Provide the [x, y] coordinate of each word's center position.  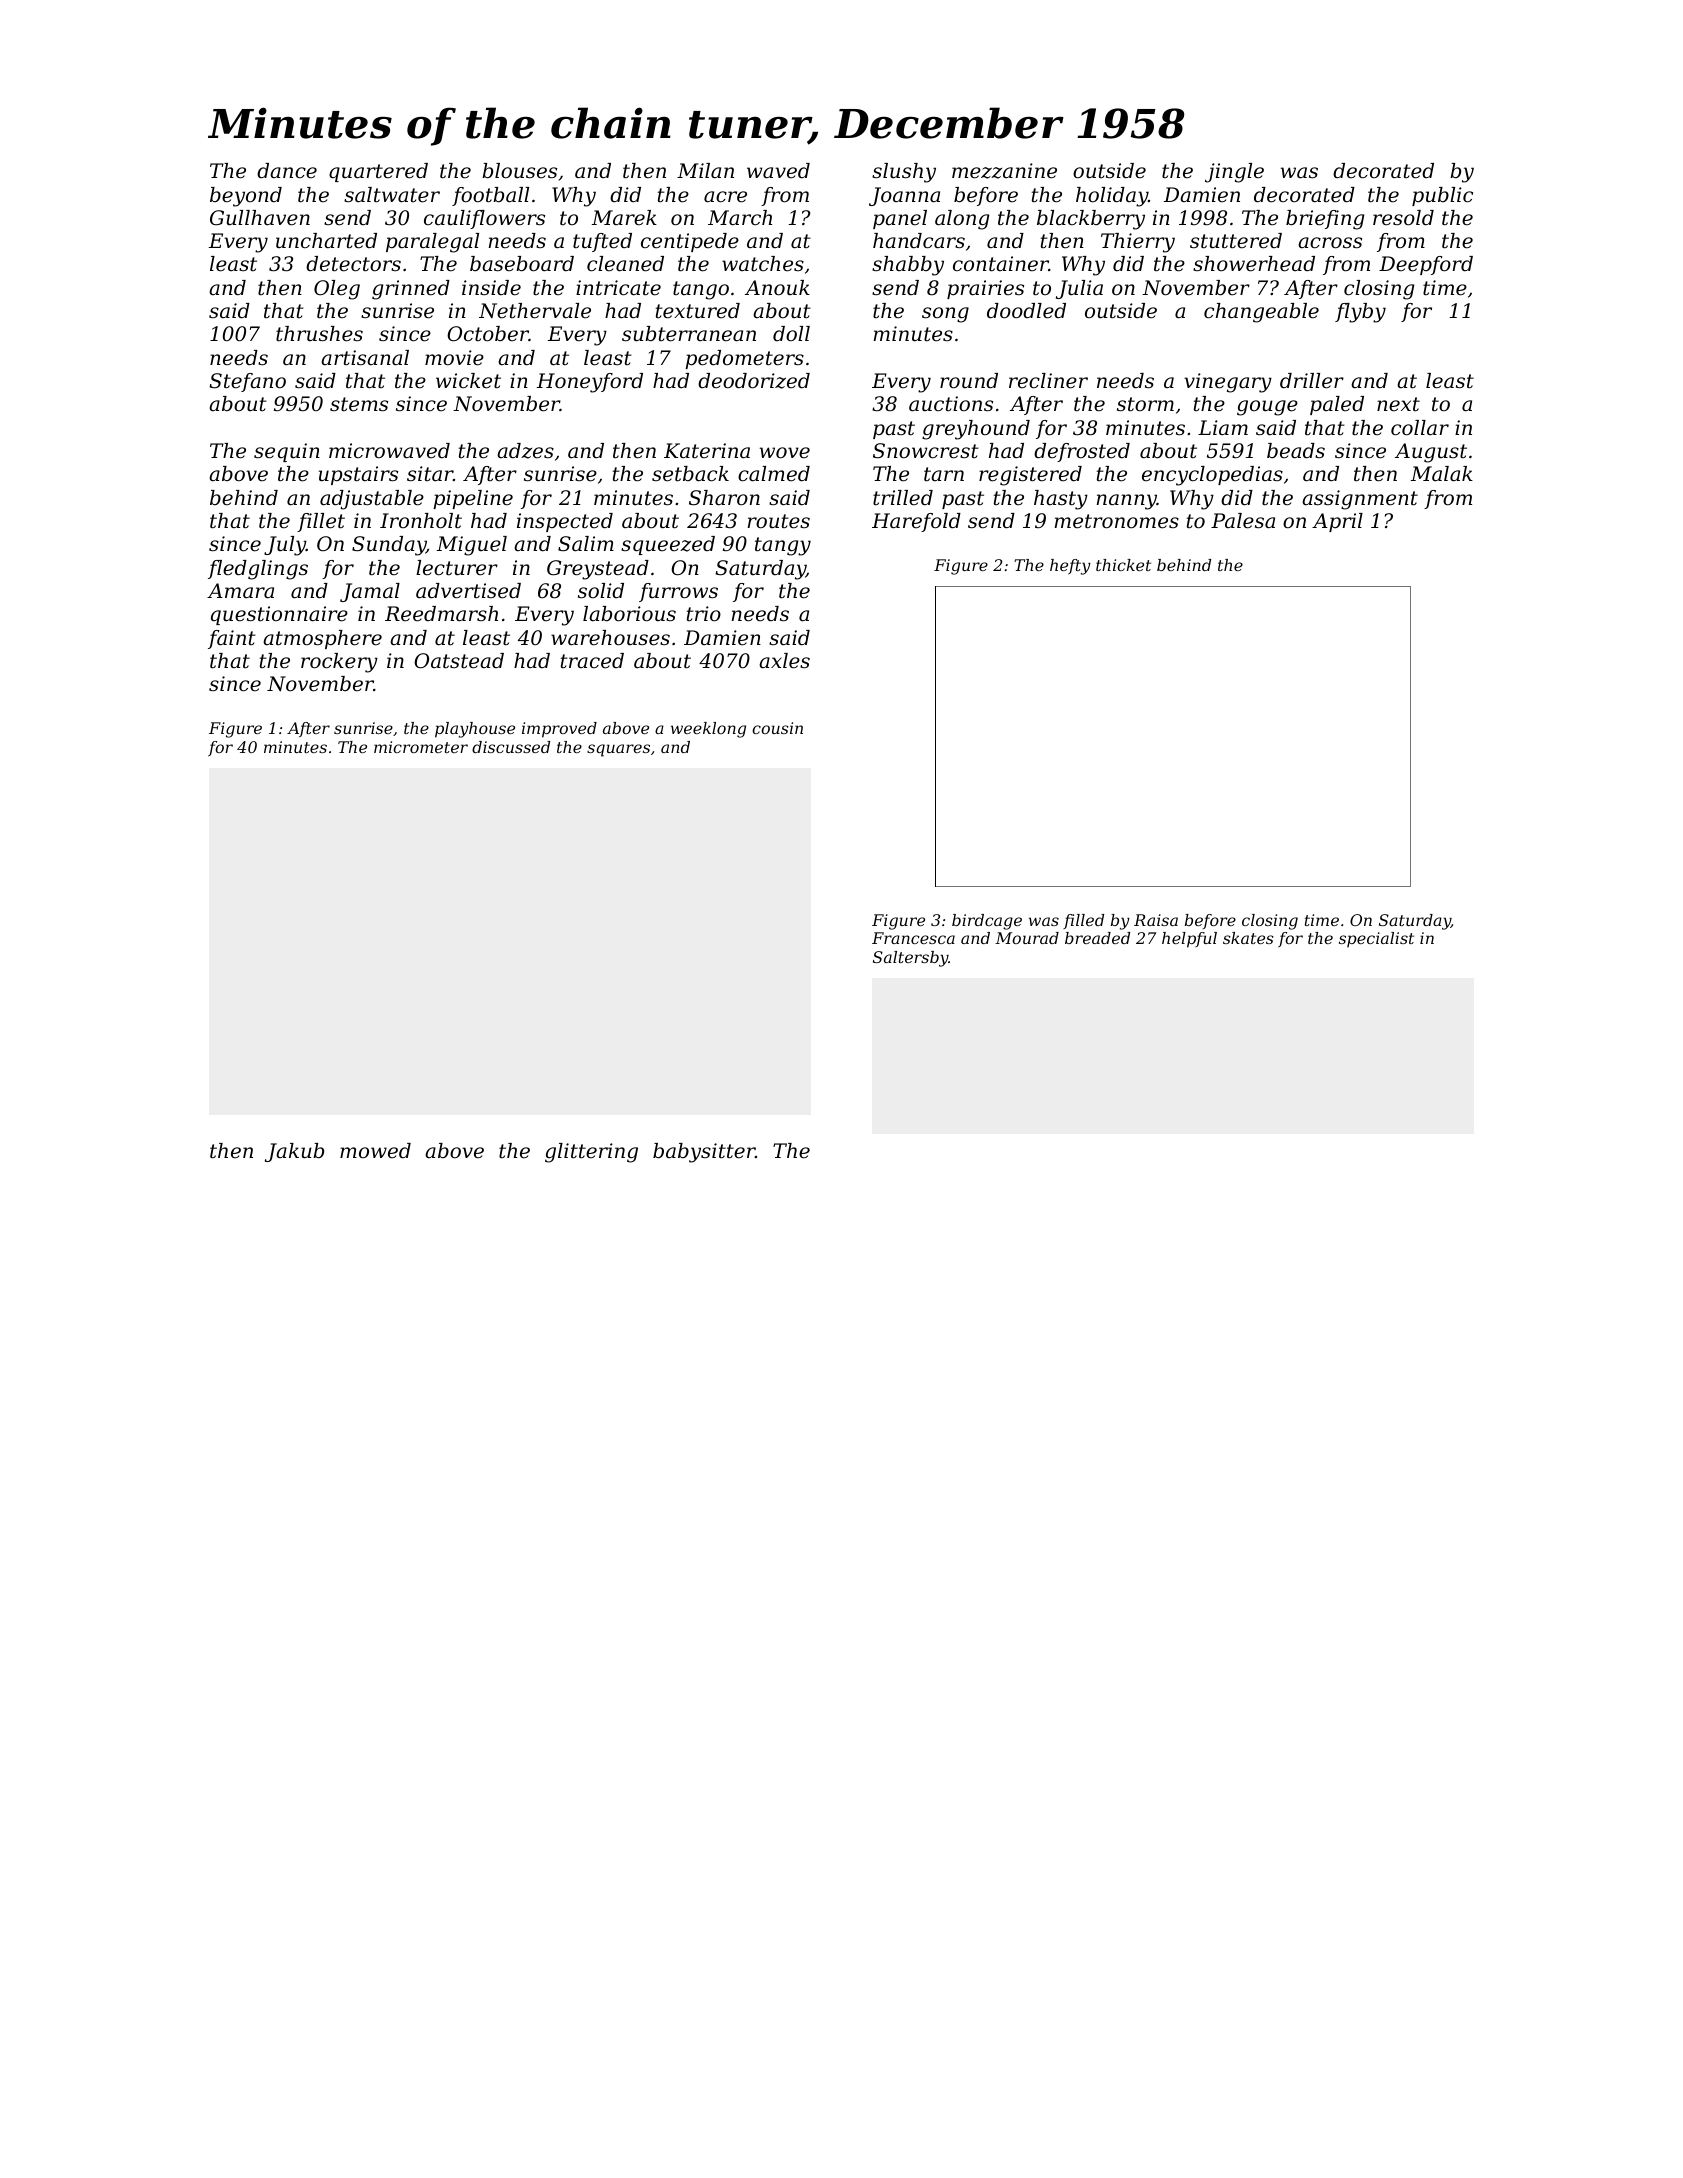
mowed [375, 1151]
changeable [1261, 313]
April [1337, 522]
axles [784, 661]
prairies [985, 289]
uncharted [326, 241]
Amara [240, 591]
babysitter [704, 1153]
